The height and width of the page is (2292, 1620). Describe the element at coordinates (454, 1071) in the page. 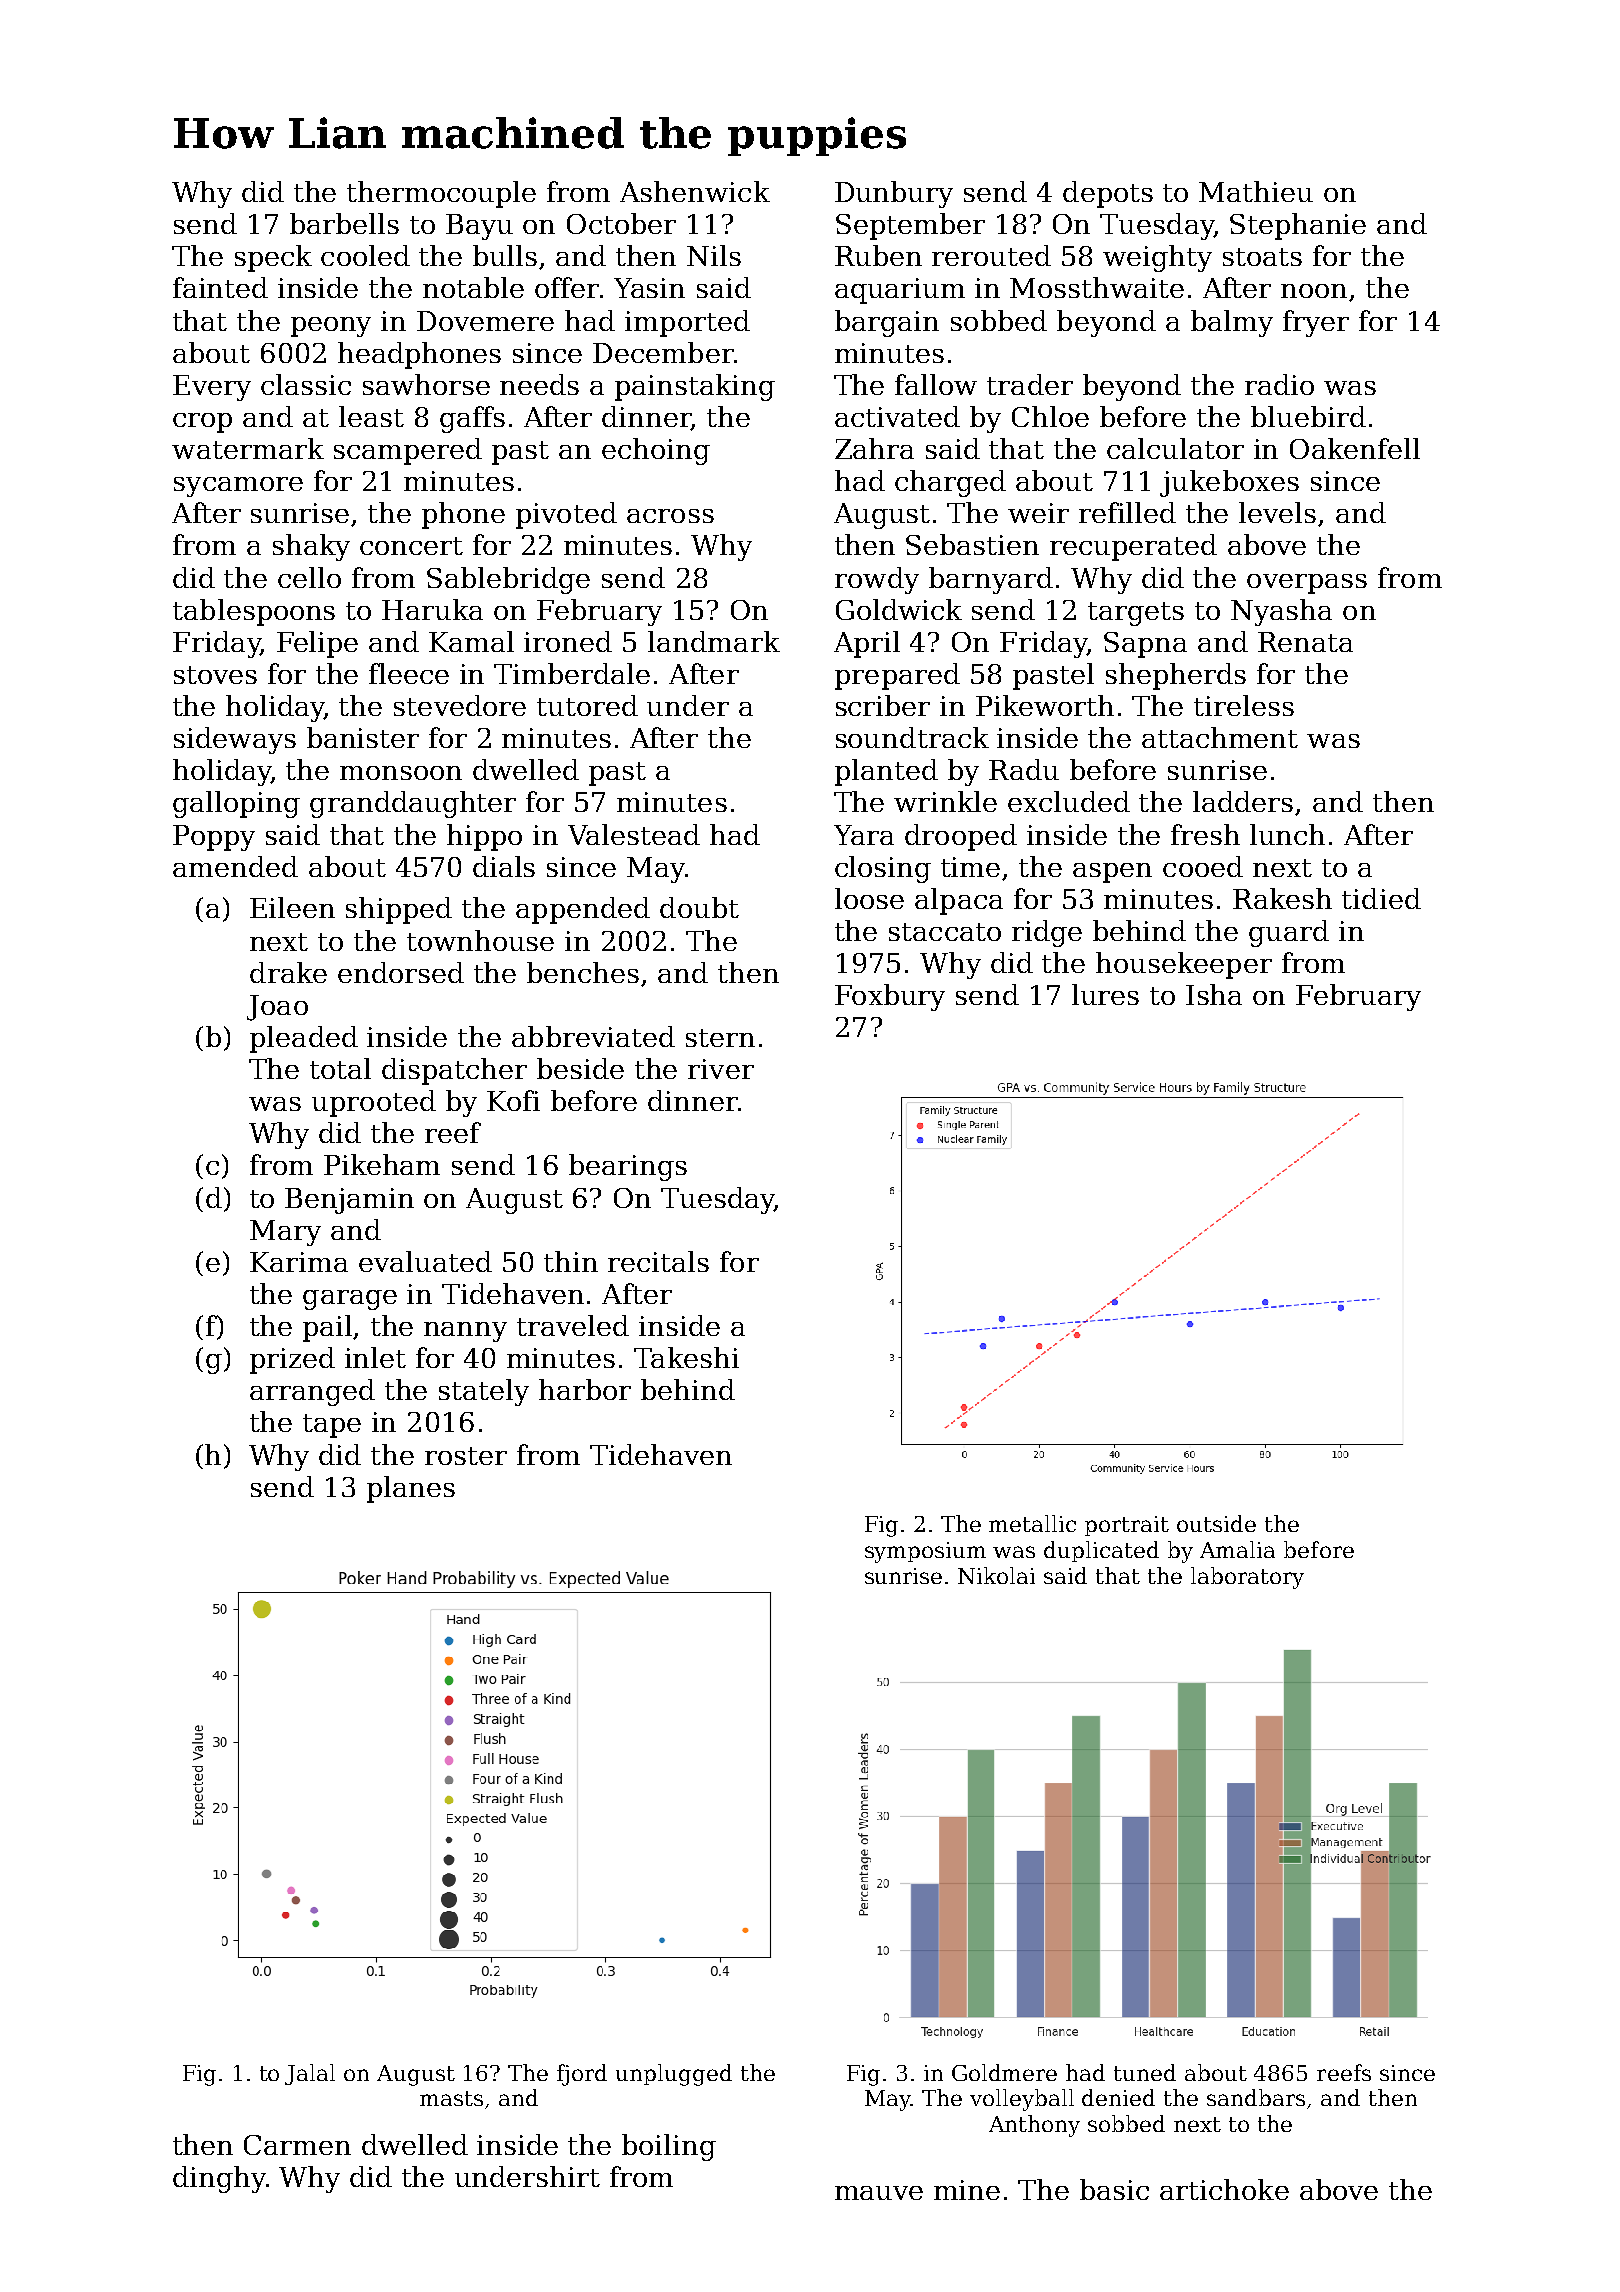

I see `dispatcher` at that location.
